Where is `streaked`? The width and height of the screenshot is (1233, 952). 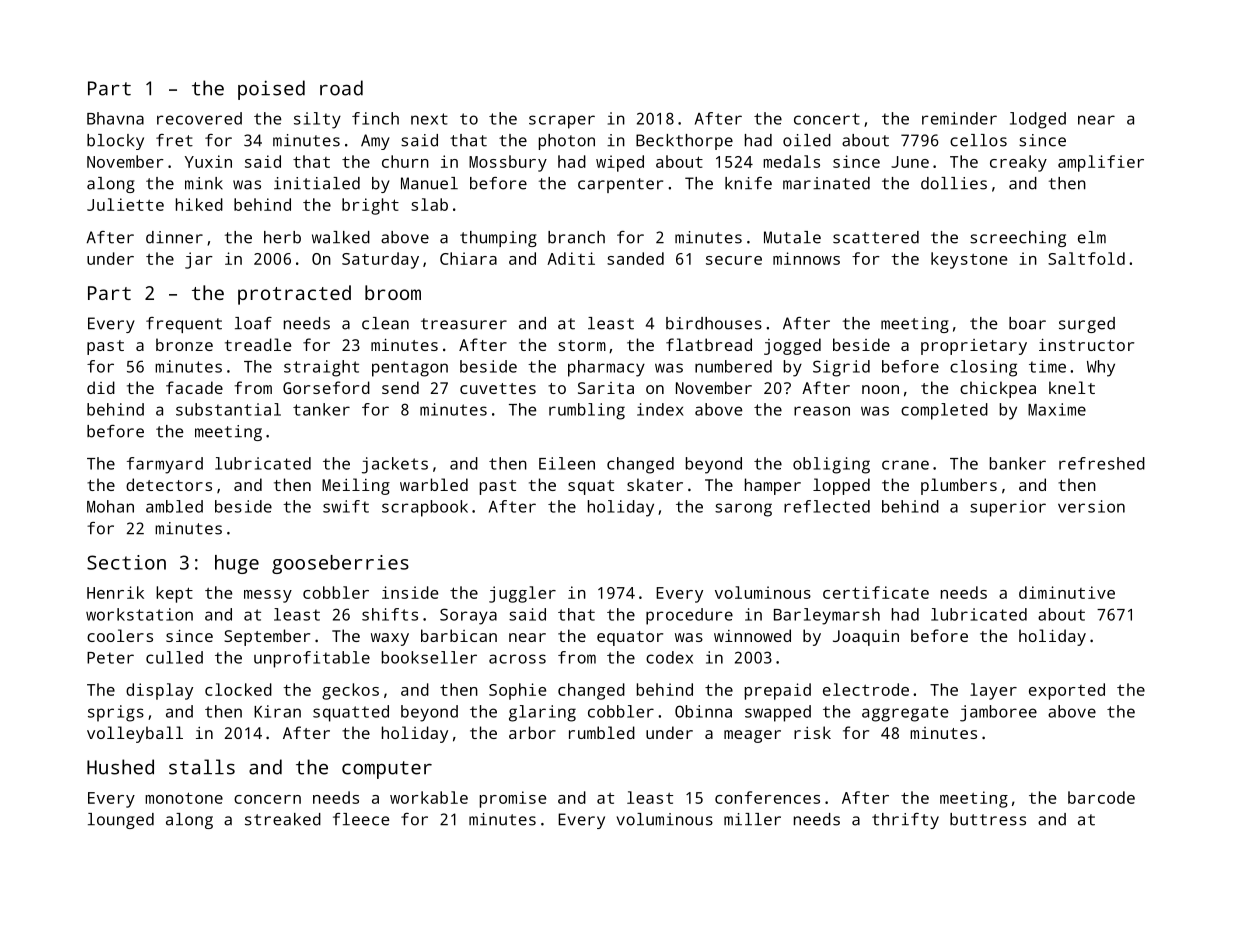
streaked is located at coordinates (283, 819).
